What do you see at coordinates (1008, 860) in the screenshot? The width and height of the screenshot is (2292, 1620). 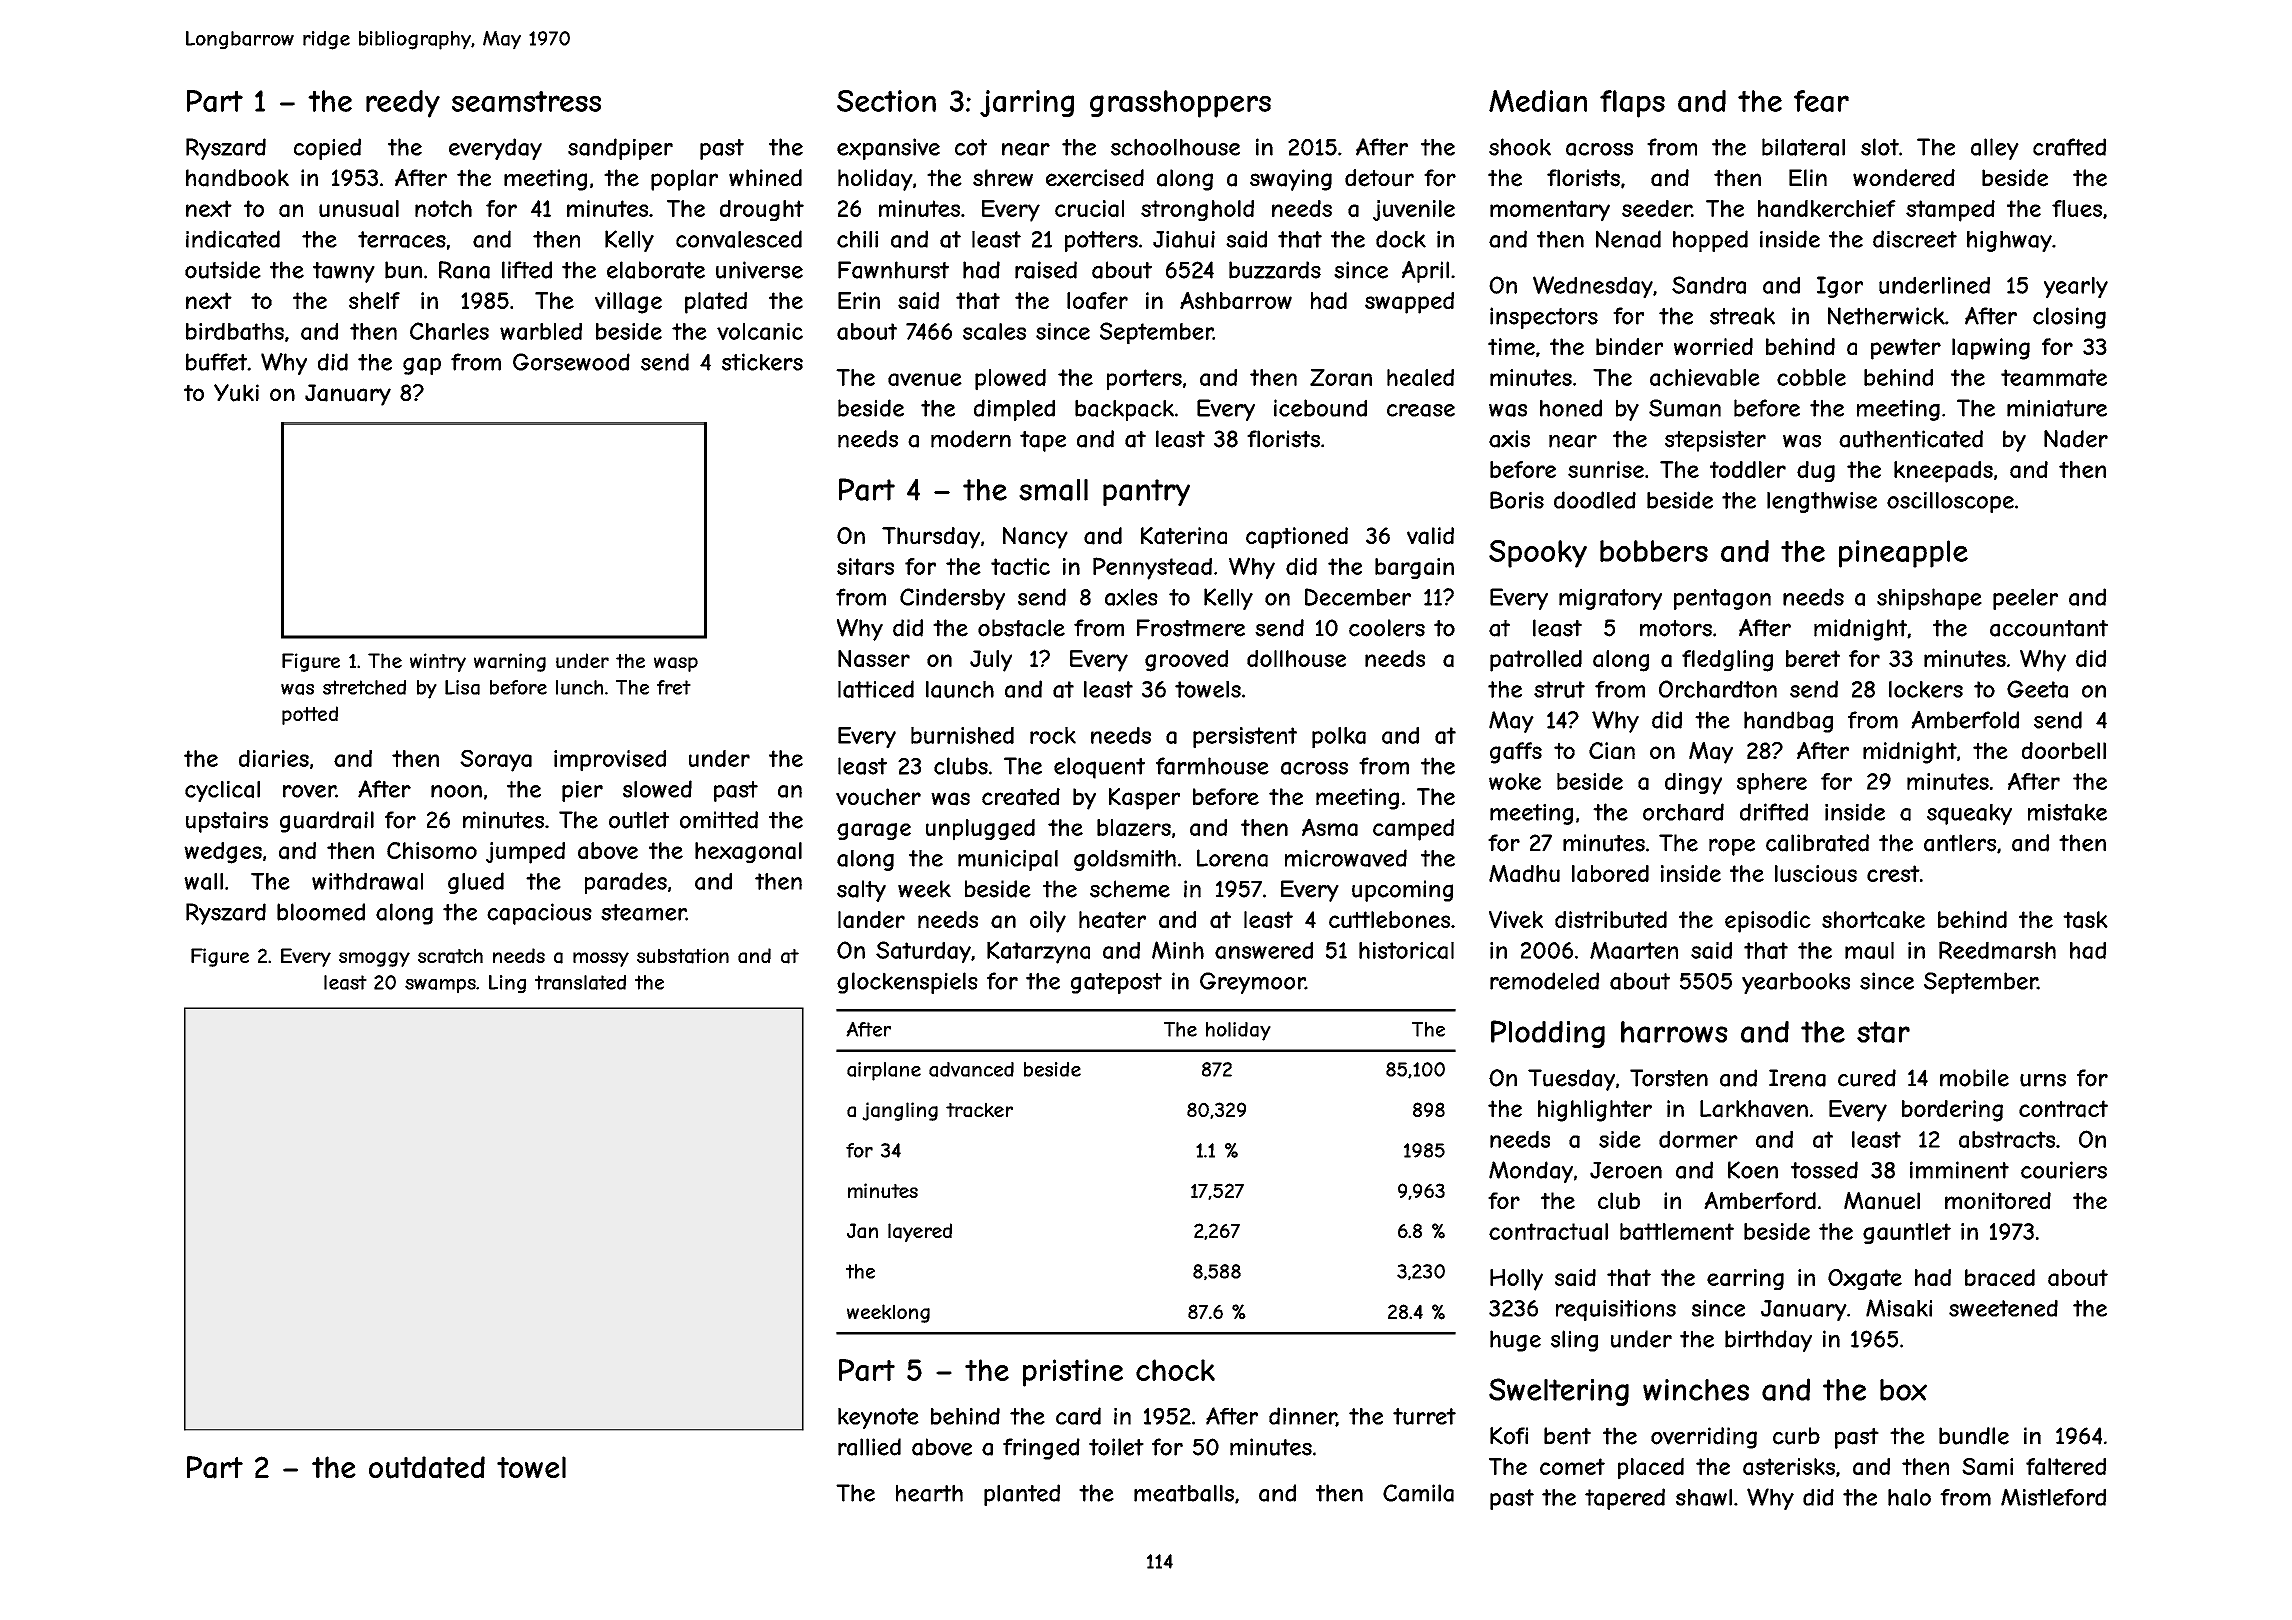 I see `municipal` at bounding box center [1008, 860].
